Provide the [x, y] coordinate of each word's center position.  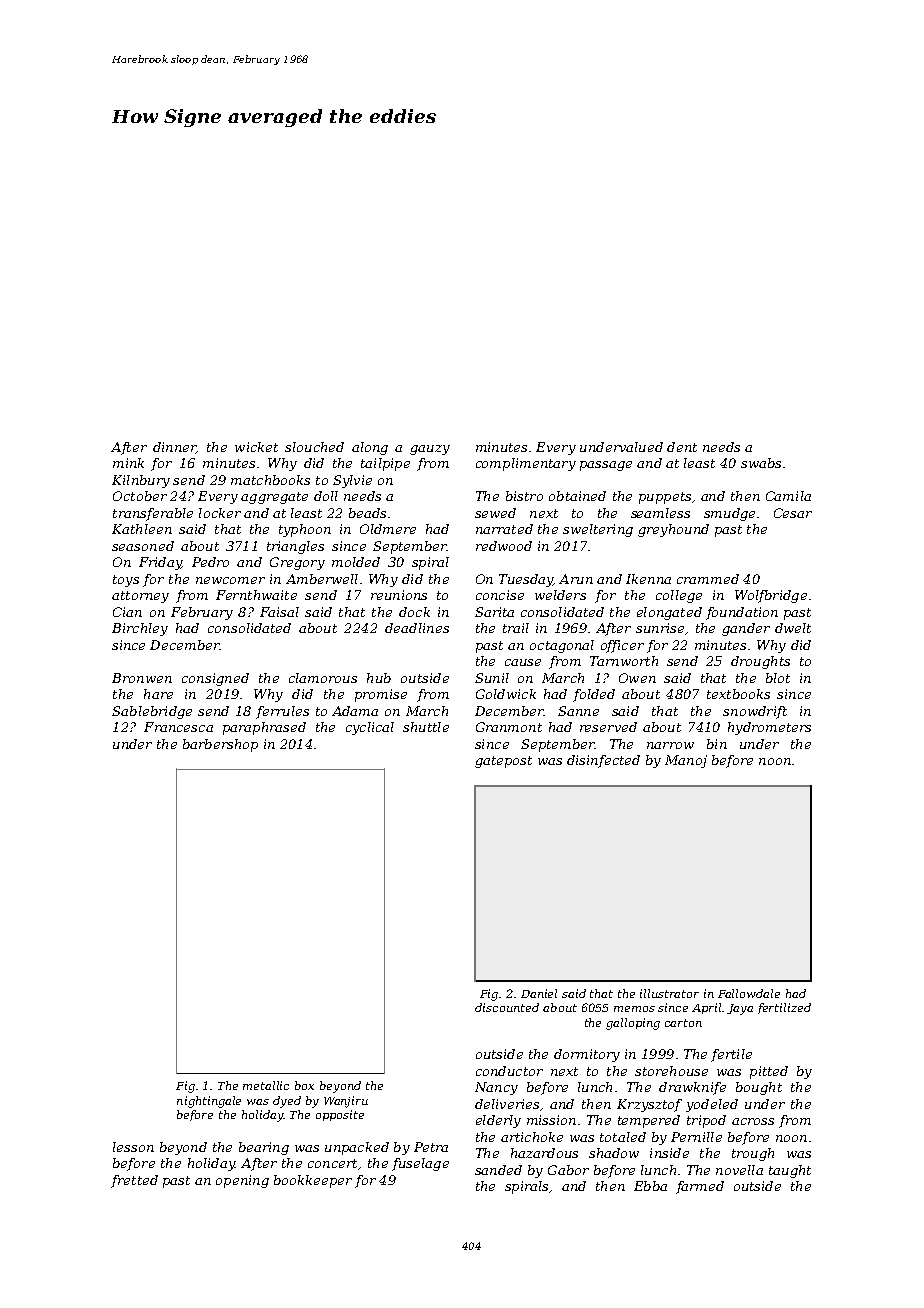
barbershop [220, 745]
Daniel [539, 993]
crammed [708, 579]
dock [414, 612]
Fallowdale [749, 993]
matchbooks [270, 480]
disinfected [603, 761]
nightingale [209, 1102]
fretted [134, 1181]
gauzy [430, 450]
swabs [761, 463]
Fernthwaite [256, 595]
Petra [431, 1147]
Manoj [686, 761]
